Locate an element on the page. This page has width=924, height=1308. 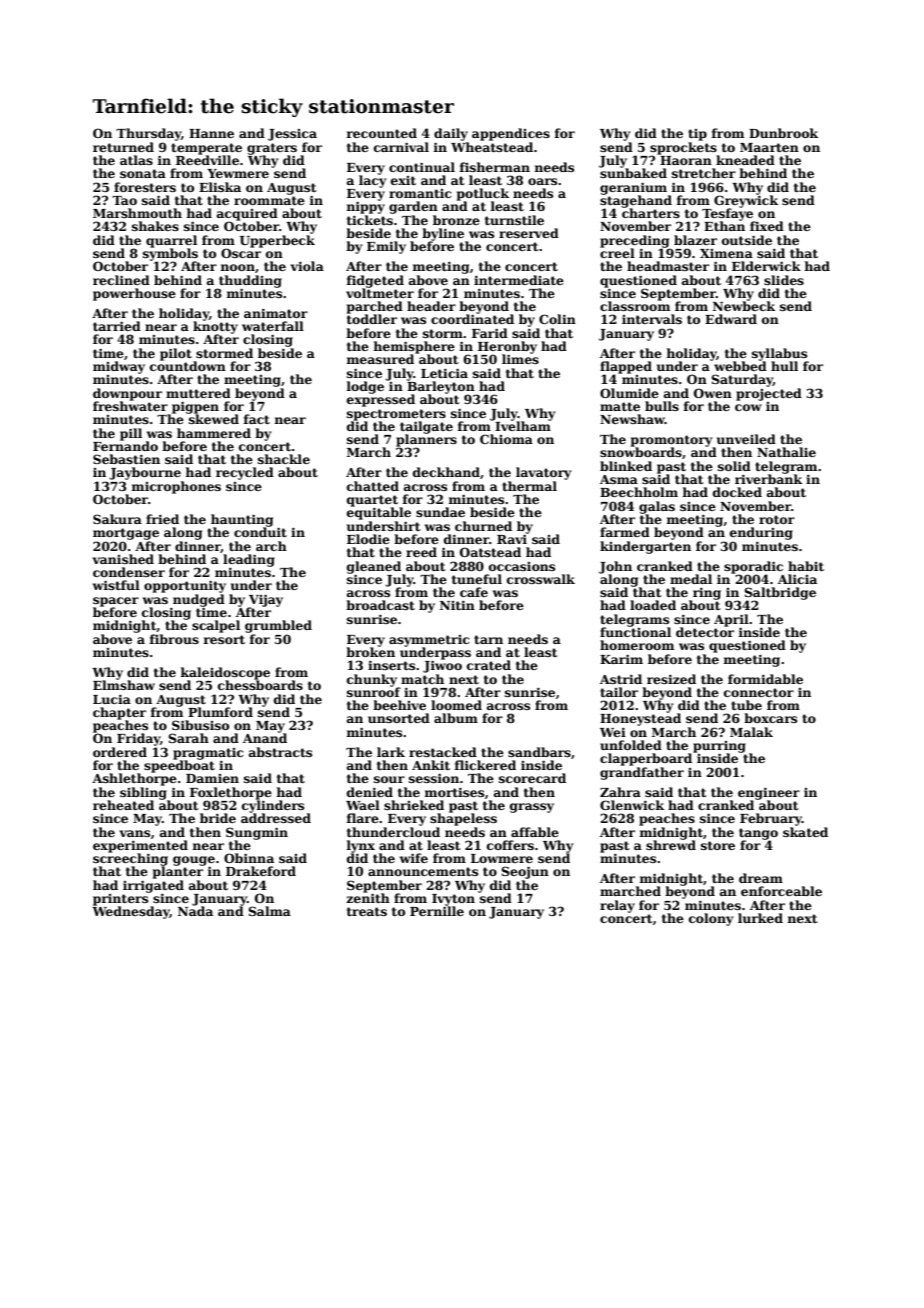
hull is located at coordinates (784, 366).
